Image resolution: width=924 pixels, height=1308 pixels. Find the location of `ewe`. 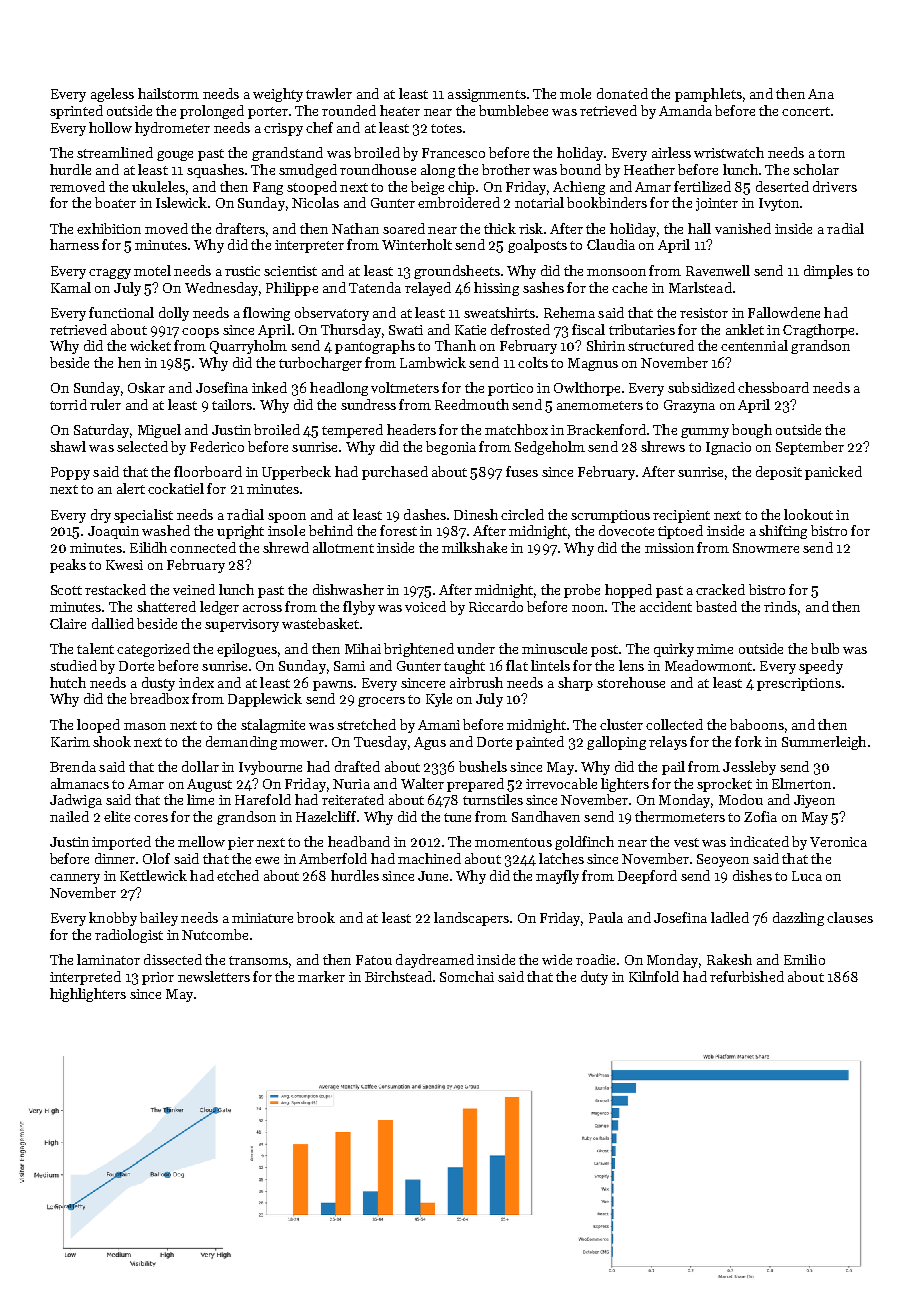

ewe is located at coordinates (267, 860).
